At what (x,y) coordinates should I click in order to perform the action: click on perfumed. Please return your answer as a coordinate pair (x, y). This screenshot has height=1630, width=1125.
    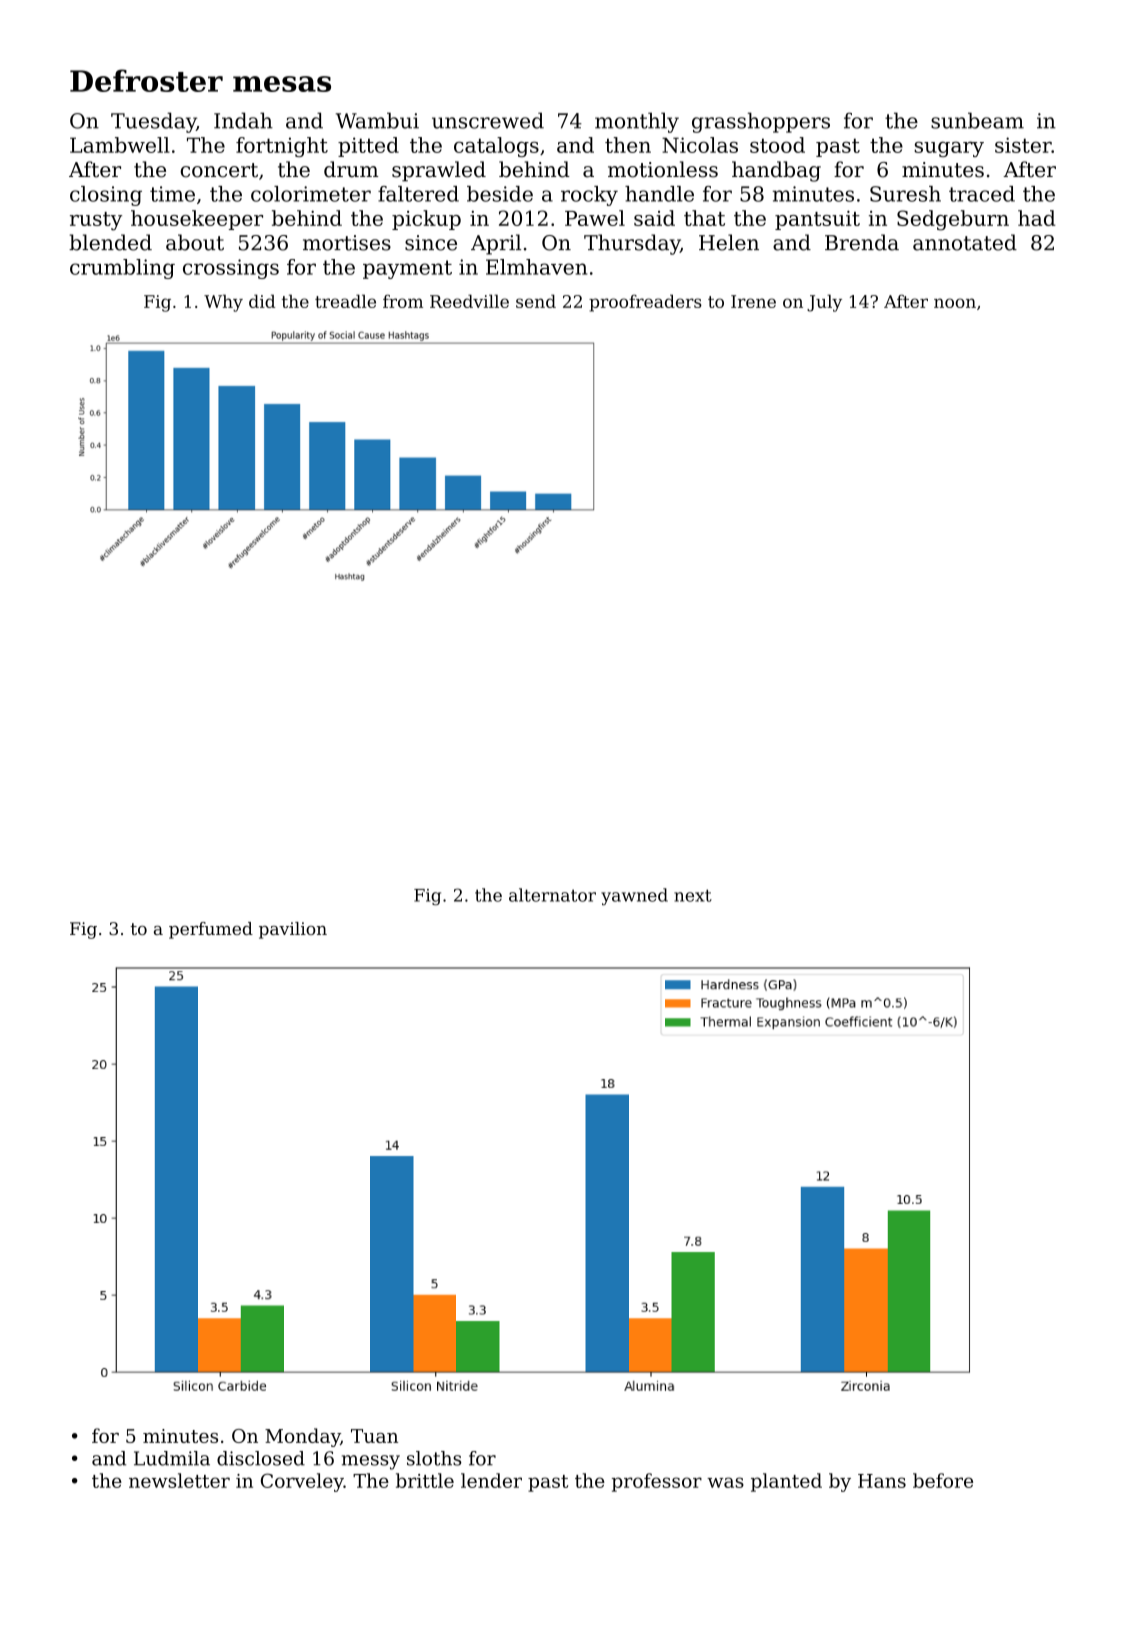
    Looking at the image, I should click on (211, 930).
